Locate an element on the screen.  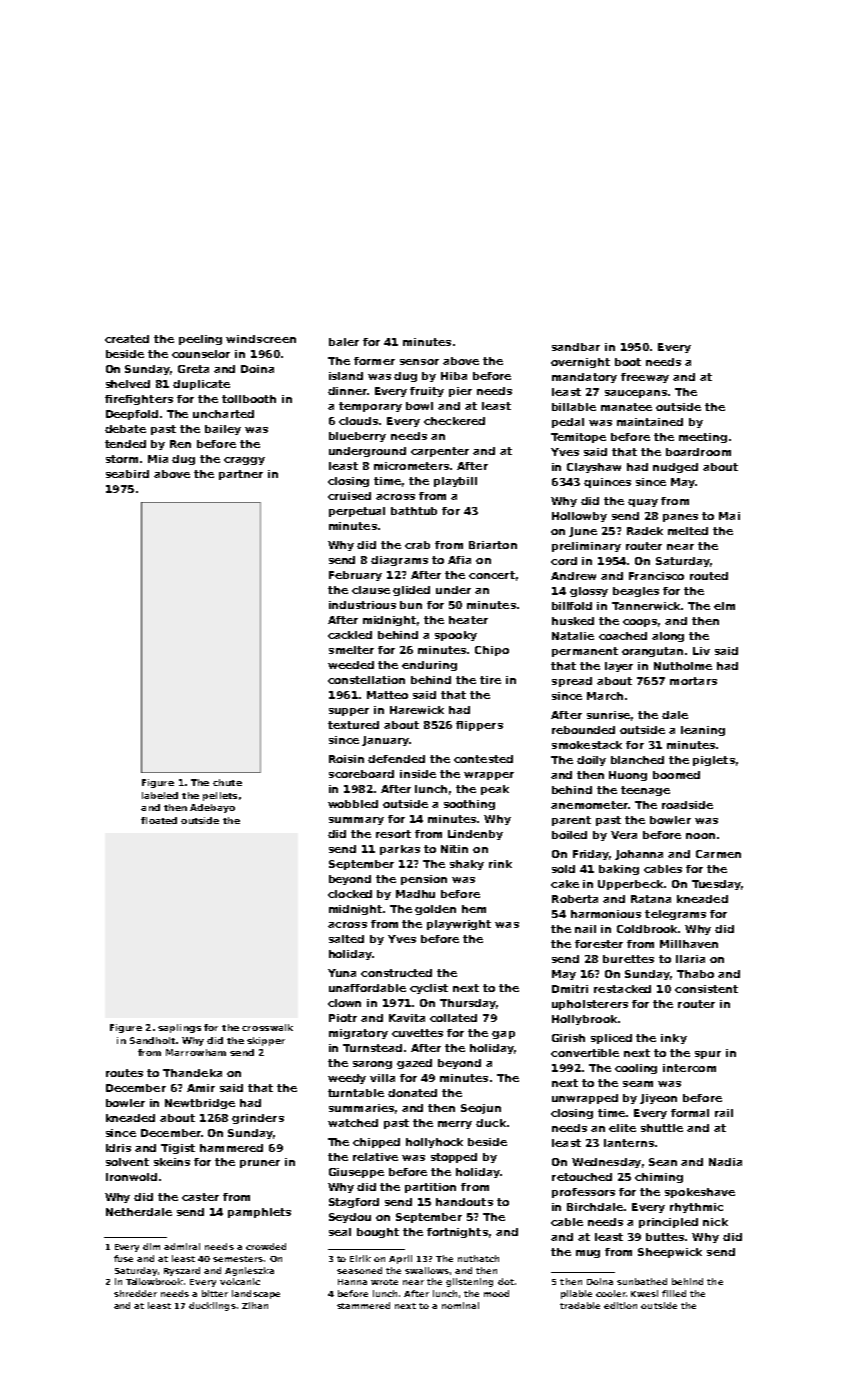
tradable is located at coordinates (580, 1305).
